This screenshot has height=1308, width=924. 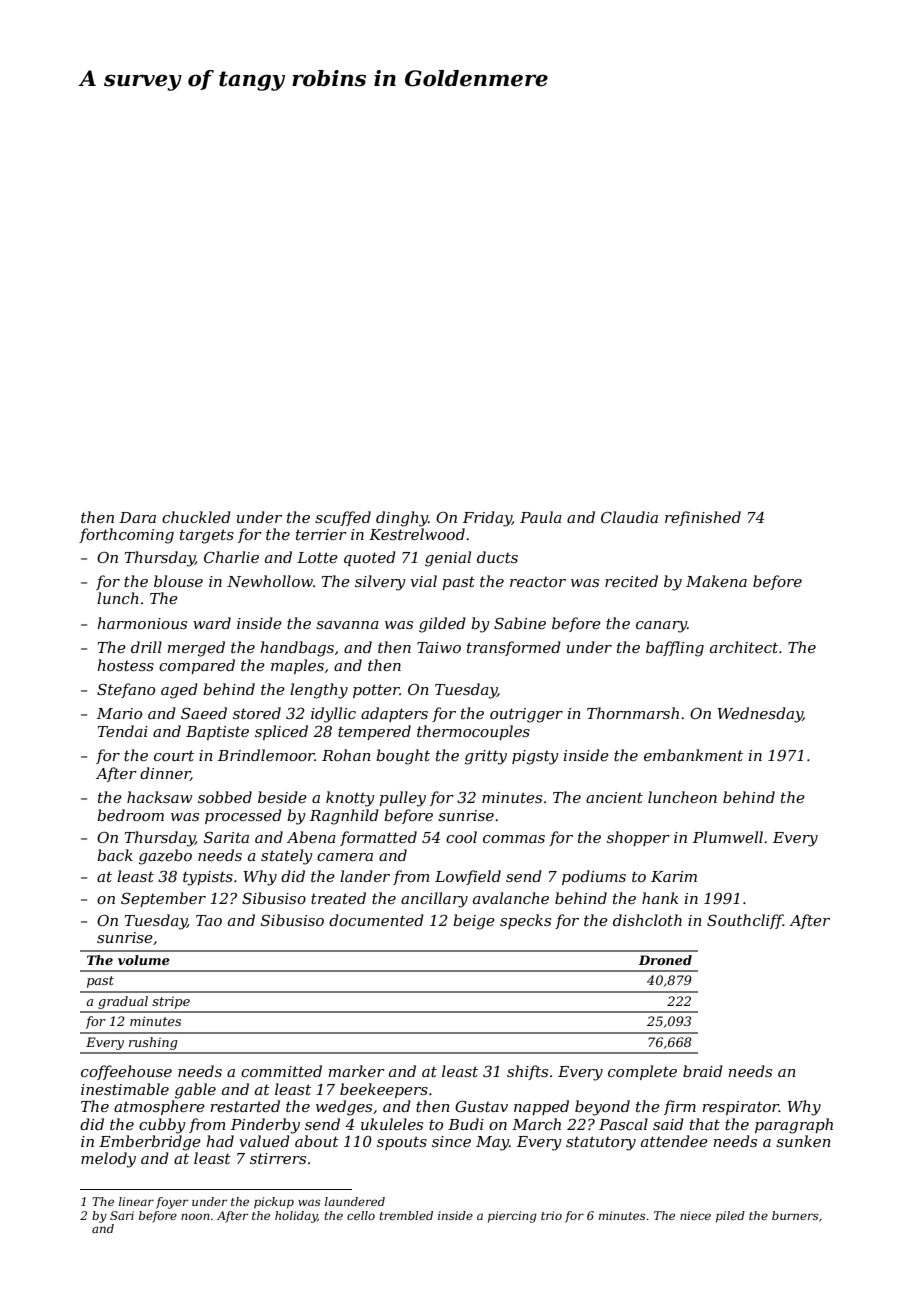 I want to click on Abena, so click(x=311, y=837).
